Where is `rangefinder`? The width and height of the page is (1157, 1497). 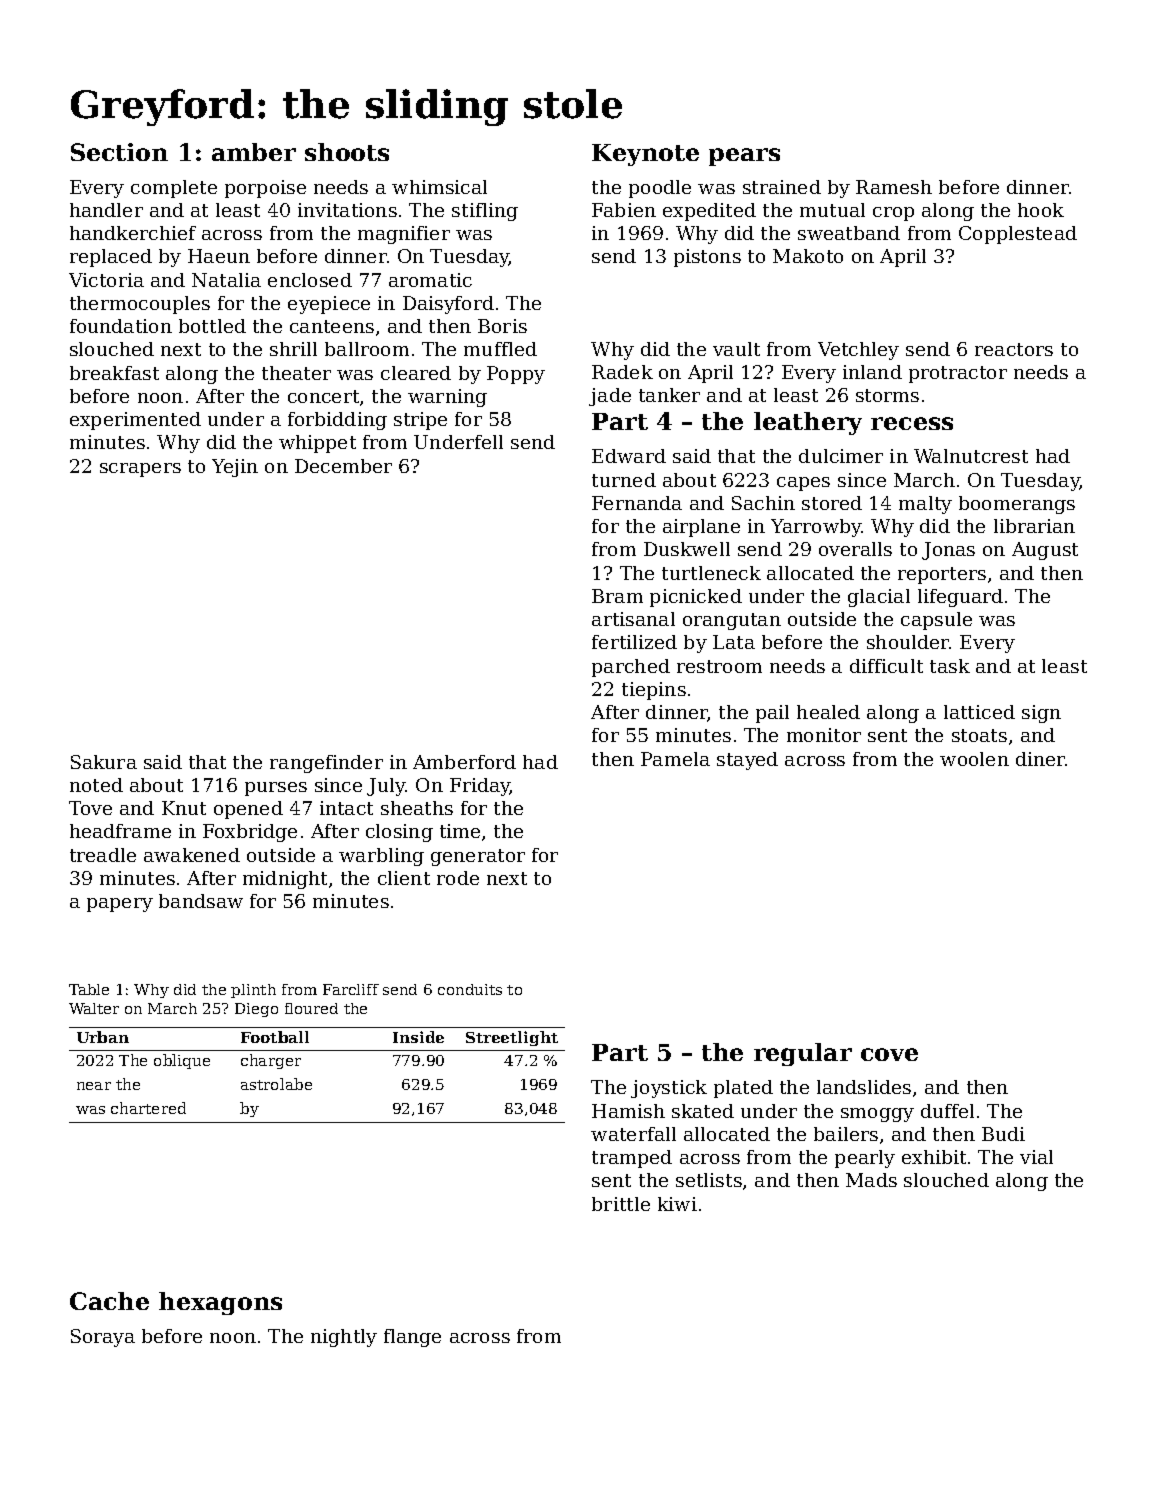
rangefinder is located at coordinates (326, 764).
